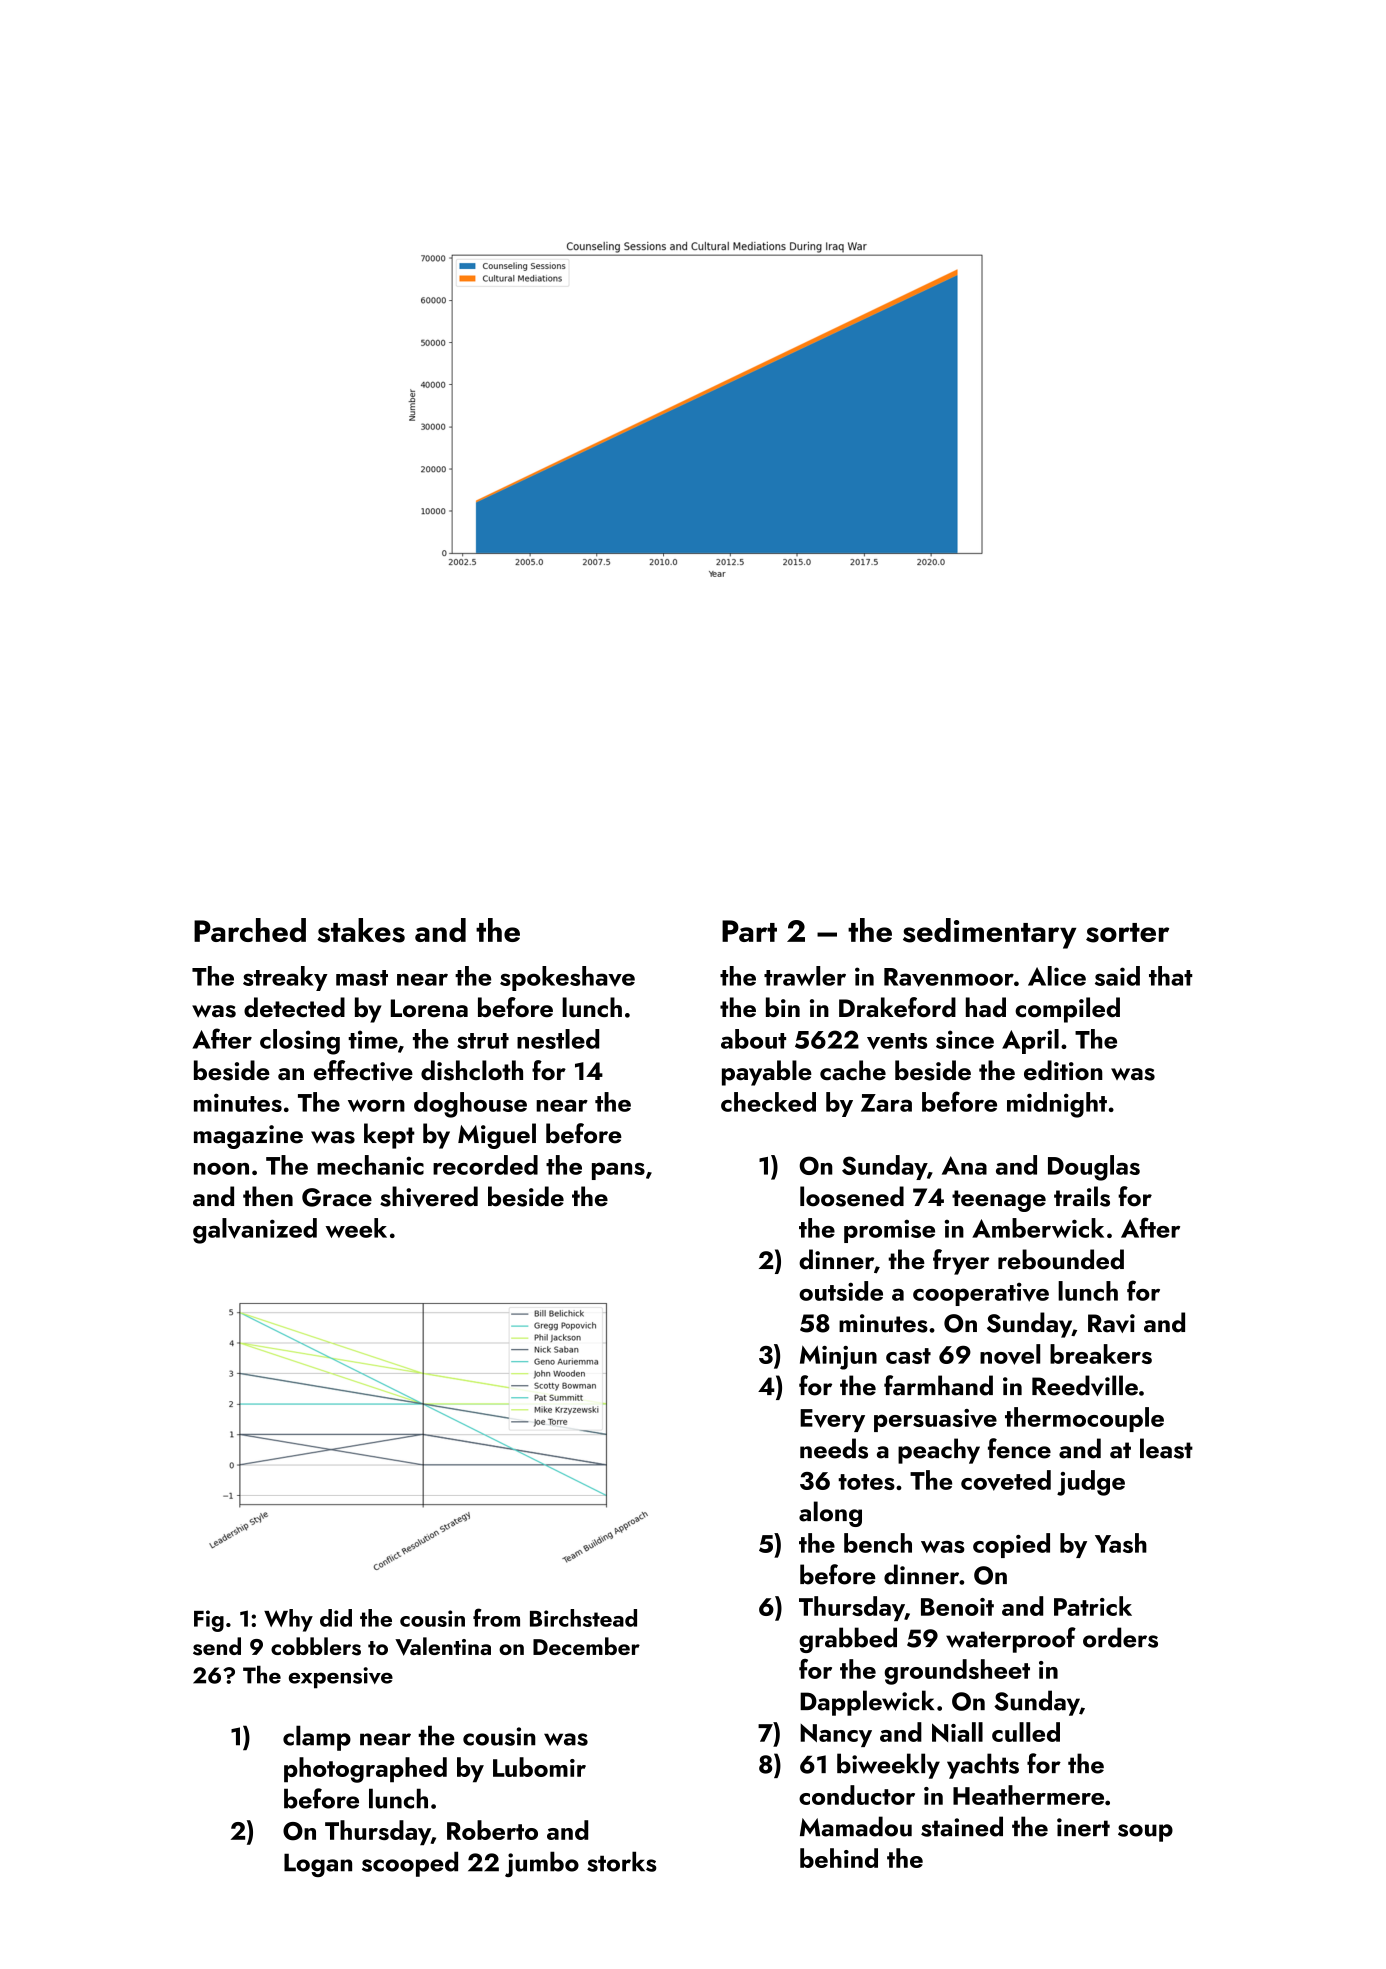 This screenshot has width=1386, height=1969. I want to click on then, so click(268, 1196).
